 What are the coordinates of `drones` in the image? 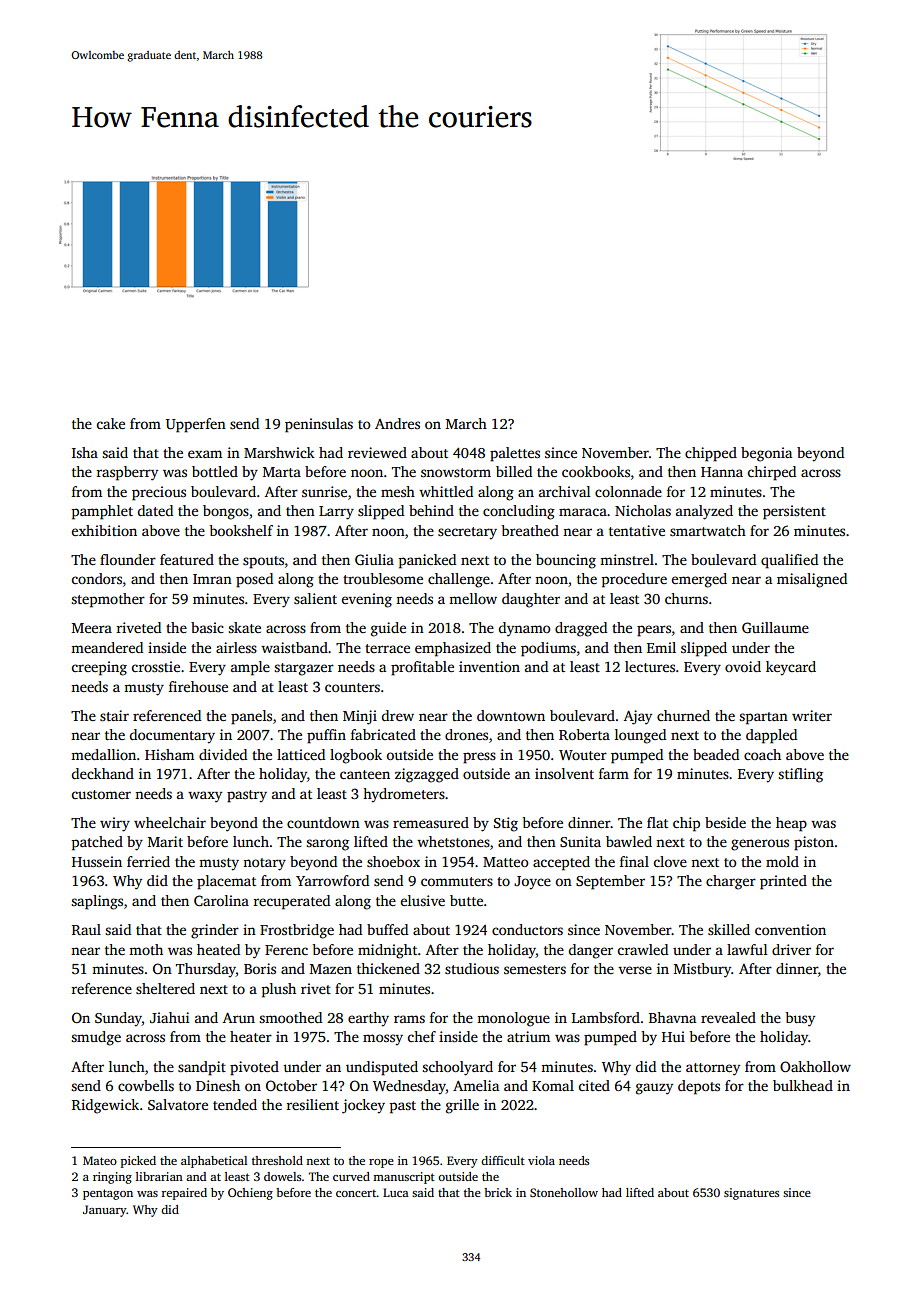 It's located at (466, 734).
